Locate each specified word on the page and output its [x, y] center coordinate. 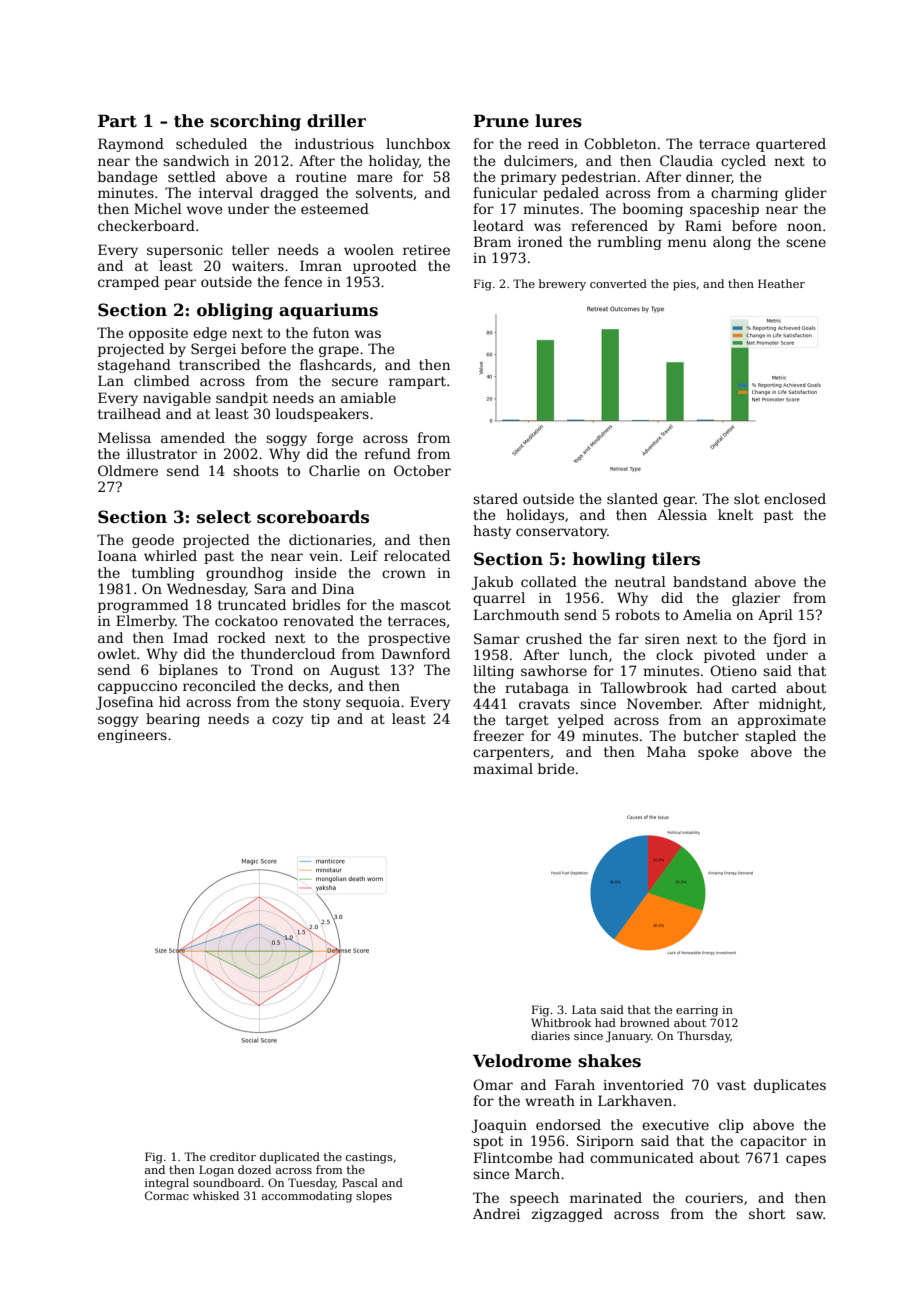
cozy [288, 721]
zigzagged [567, 1215]
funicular [505, 192]
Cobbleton [620, 143]
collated [549, 581]
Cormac [167, 1195]
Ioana [117, 555]
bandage [127, 178]
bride [556, 768]
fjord [789, 640]
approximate [782, 721]
